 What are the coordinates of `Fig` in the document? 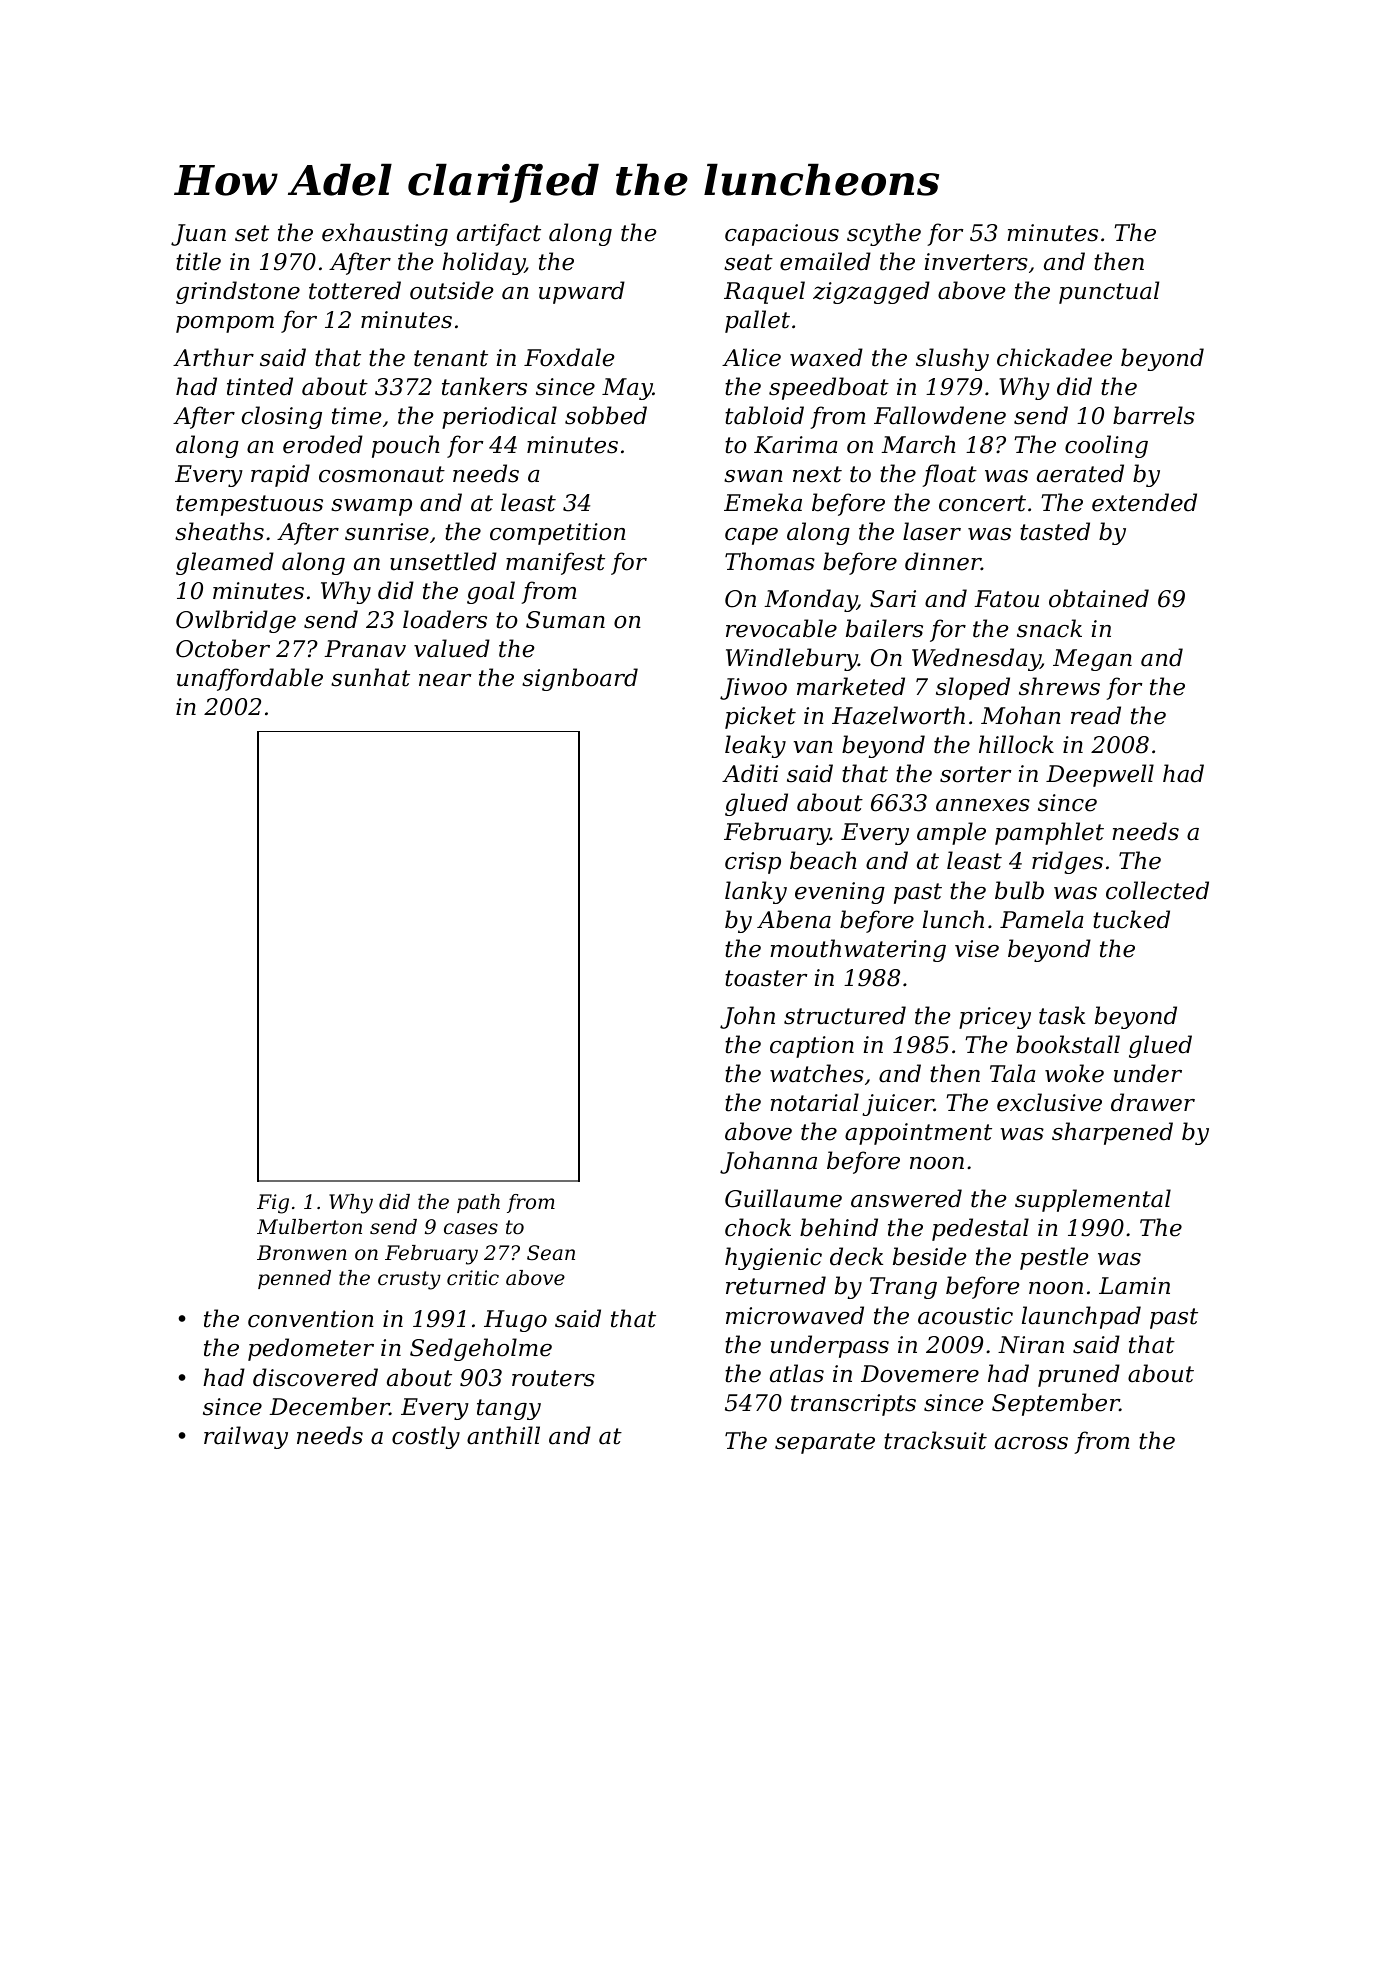 It's located at (273, 1204).
